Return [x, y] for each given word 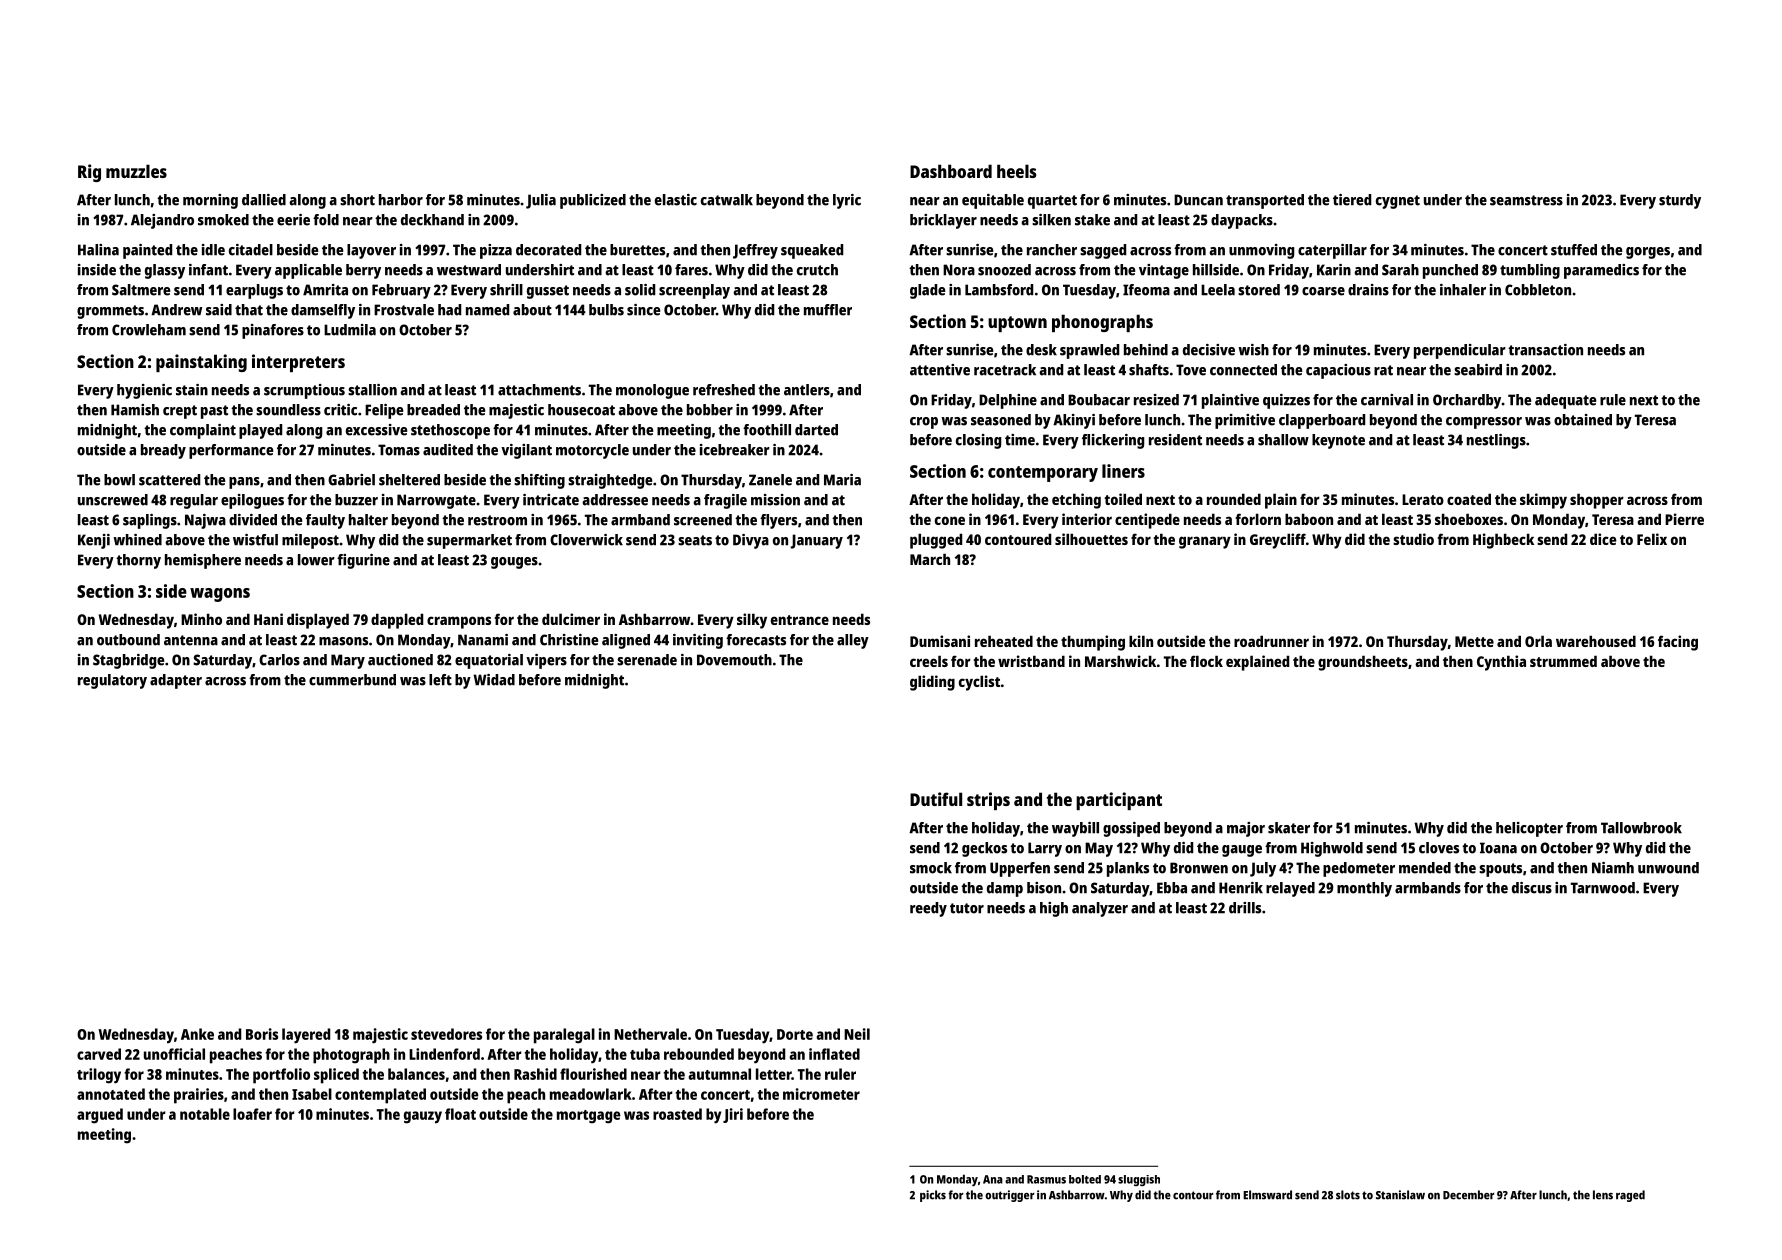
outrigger [1010, 1196]
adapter [176, 681]
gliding [932, 683]
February [401, 291]
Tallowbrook [1641, 828]
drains [1368, 290]
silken [1051, 220]
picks [933, 1196]
